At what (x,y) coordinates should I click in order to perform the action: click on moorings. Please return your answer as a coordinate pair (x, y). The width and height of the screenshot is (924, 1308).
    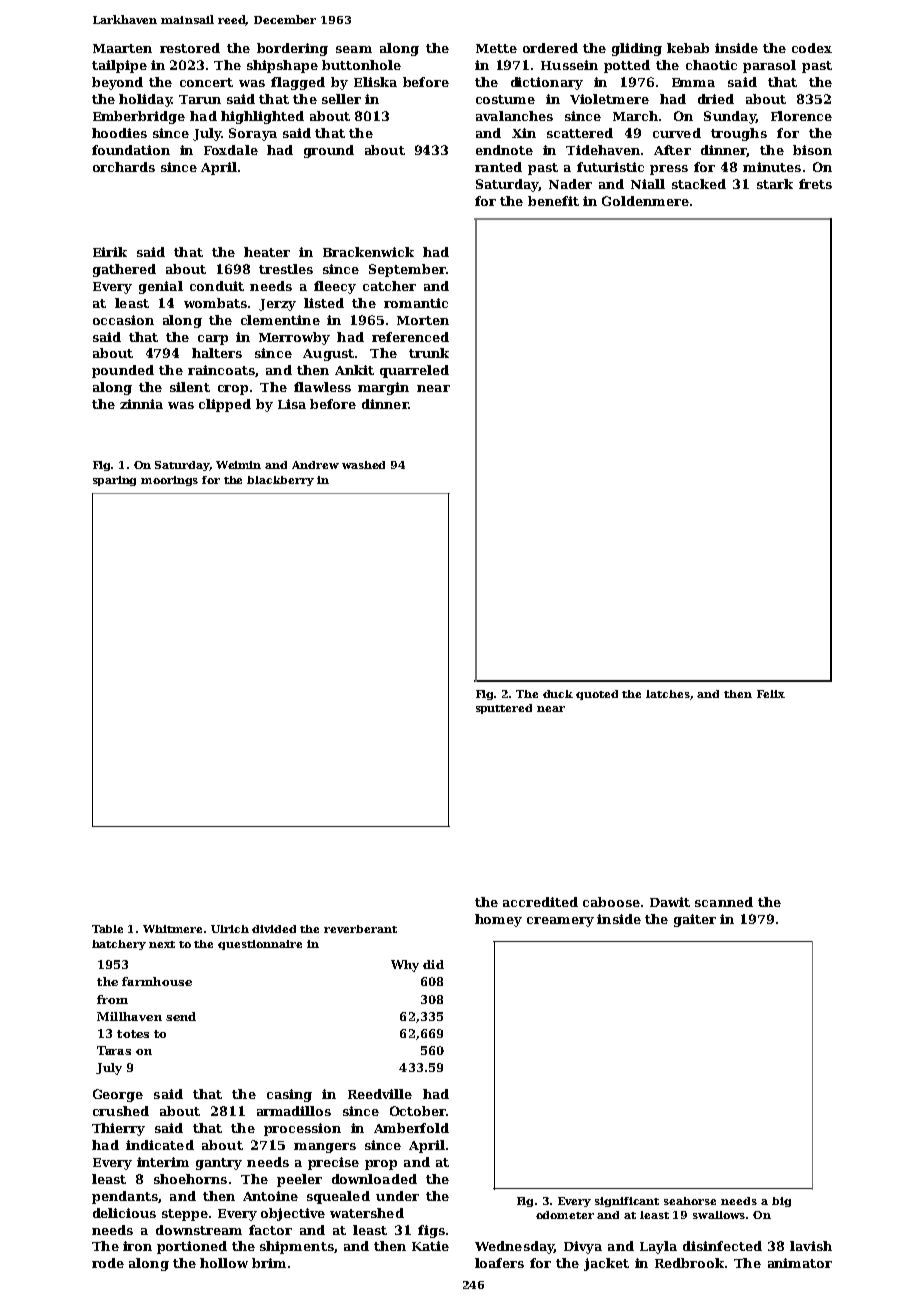
    Looking at the image, I should click on (169, 481).
